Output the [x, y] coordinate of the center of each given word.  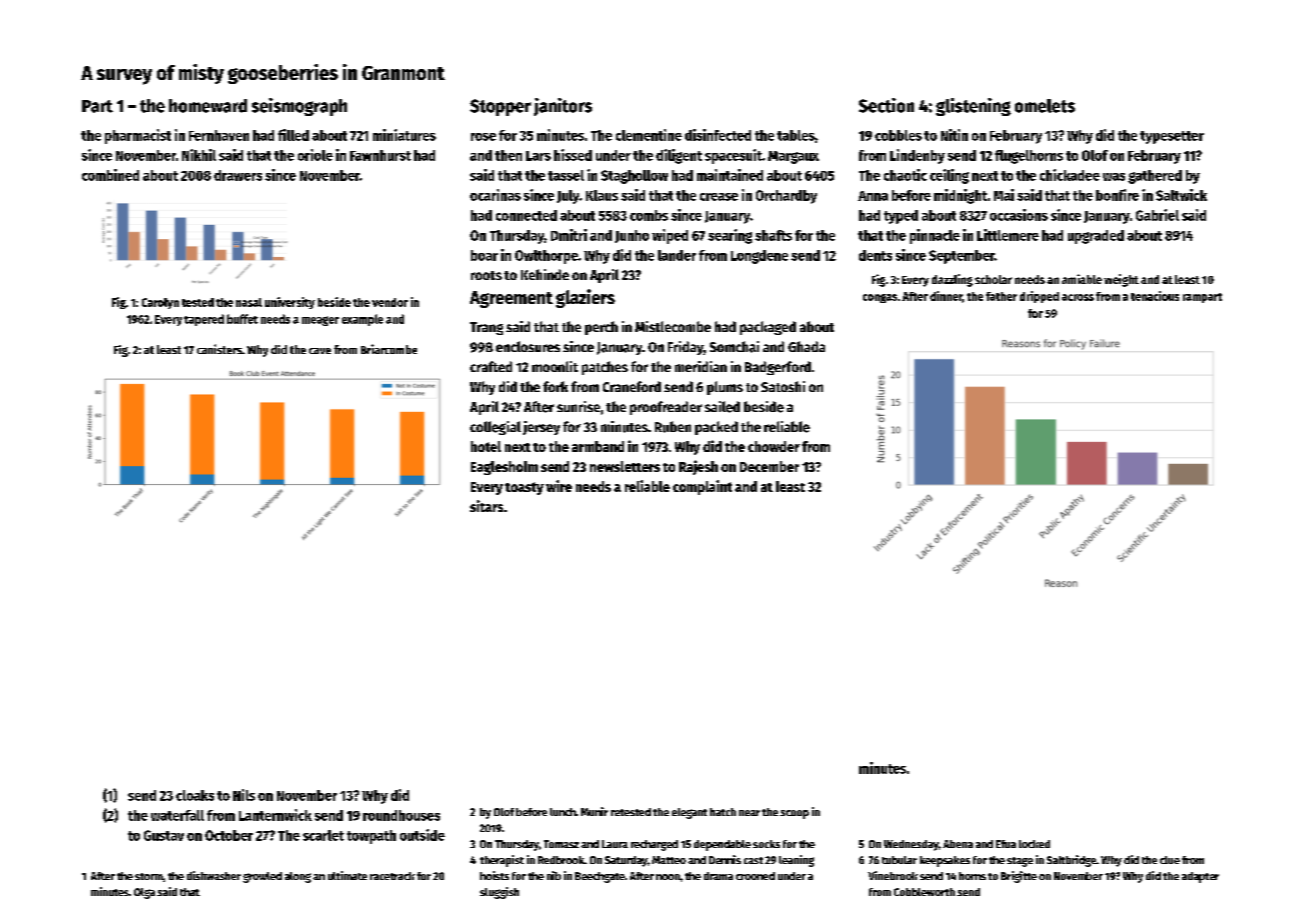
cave [320, 351]
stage [1020, 862]
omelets [1045, 106]
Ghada [806, 346]
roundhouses [401, 815]
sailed [722, 407]
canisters [219, 349]
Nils [244, 795]
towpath [371, 837]
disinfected [718, 135]
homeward [208, 106]
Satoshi [783, 386]
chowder [774, 446]
